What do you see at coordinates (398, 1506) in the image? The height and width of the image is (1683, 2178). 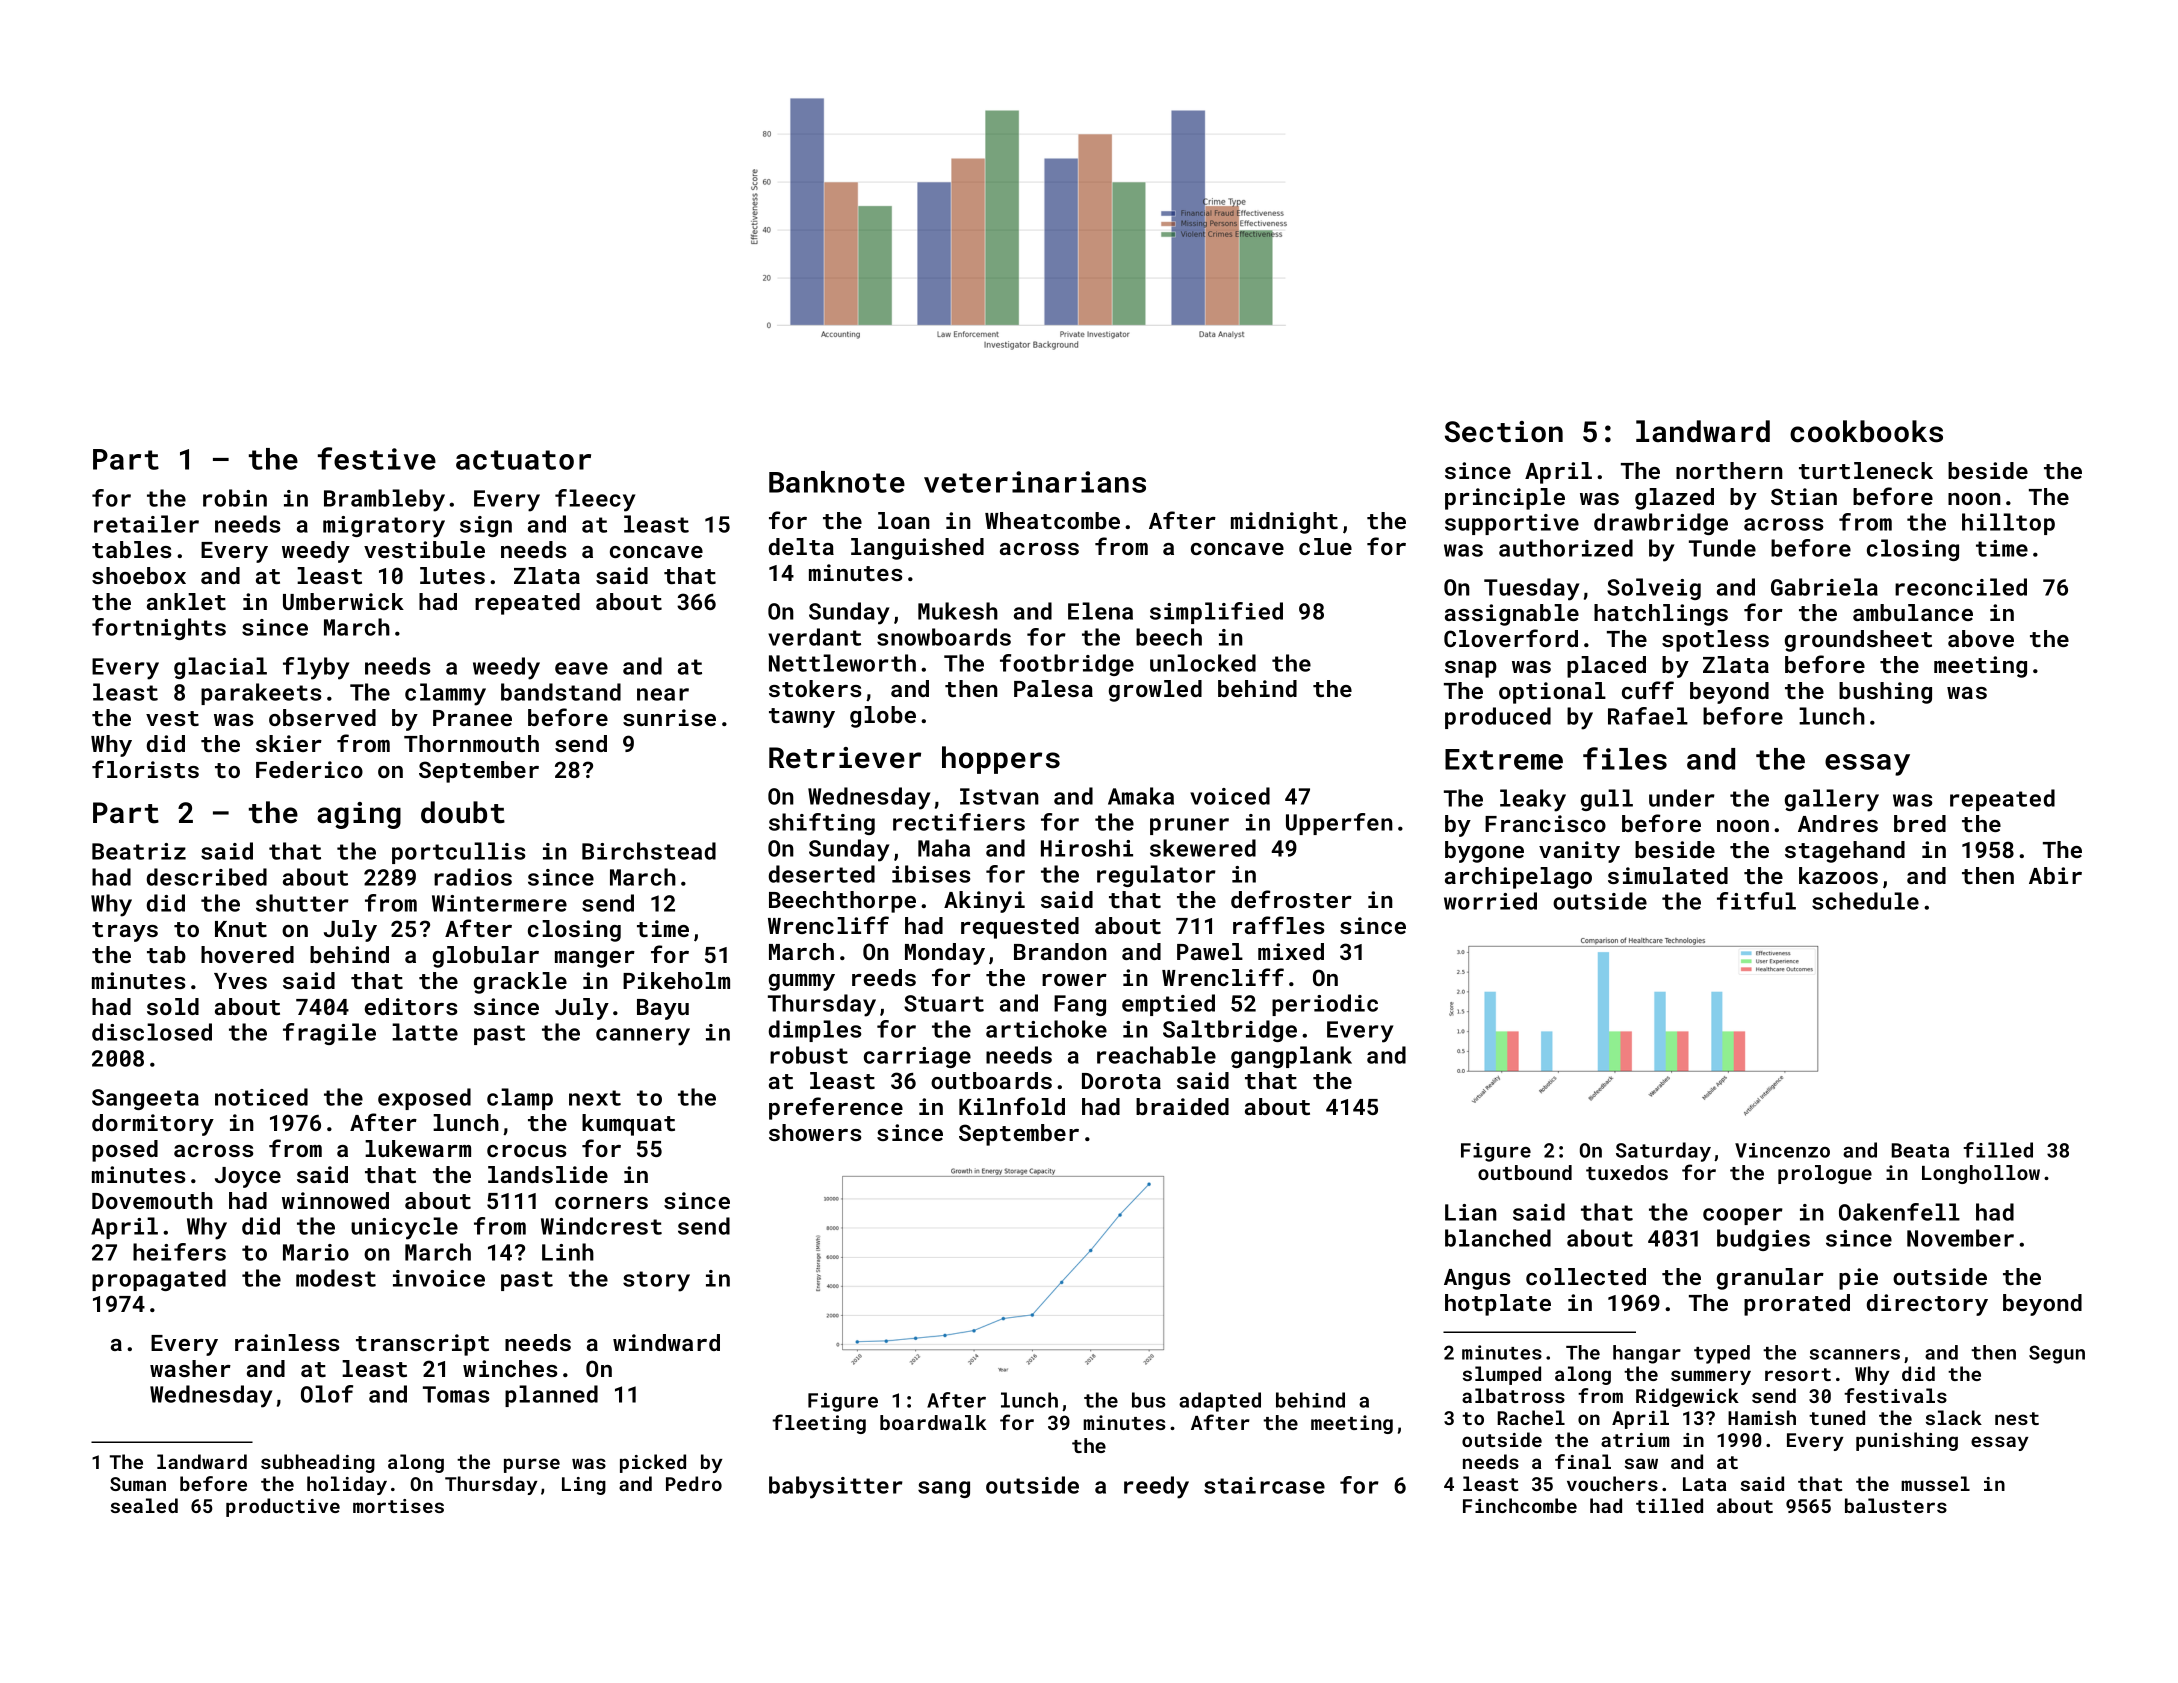 I see `mortises` at bounding box center [398, 1506].
